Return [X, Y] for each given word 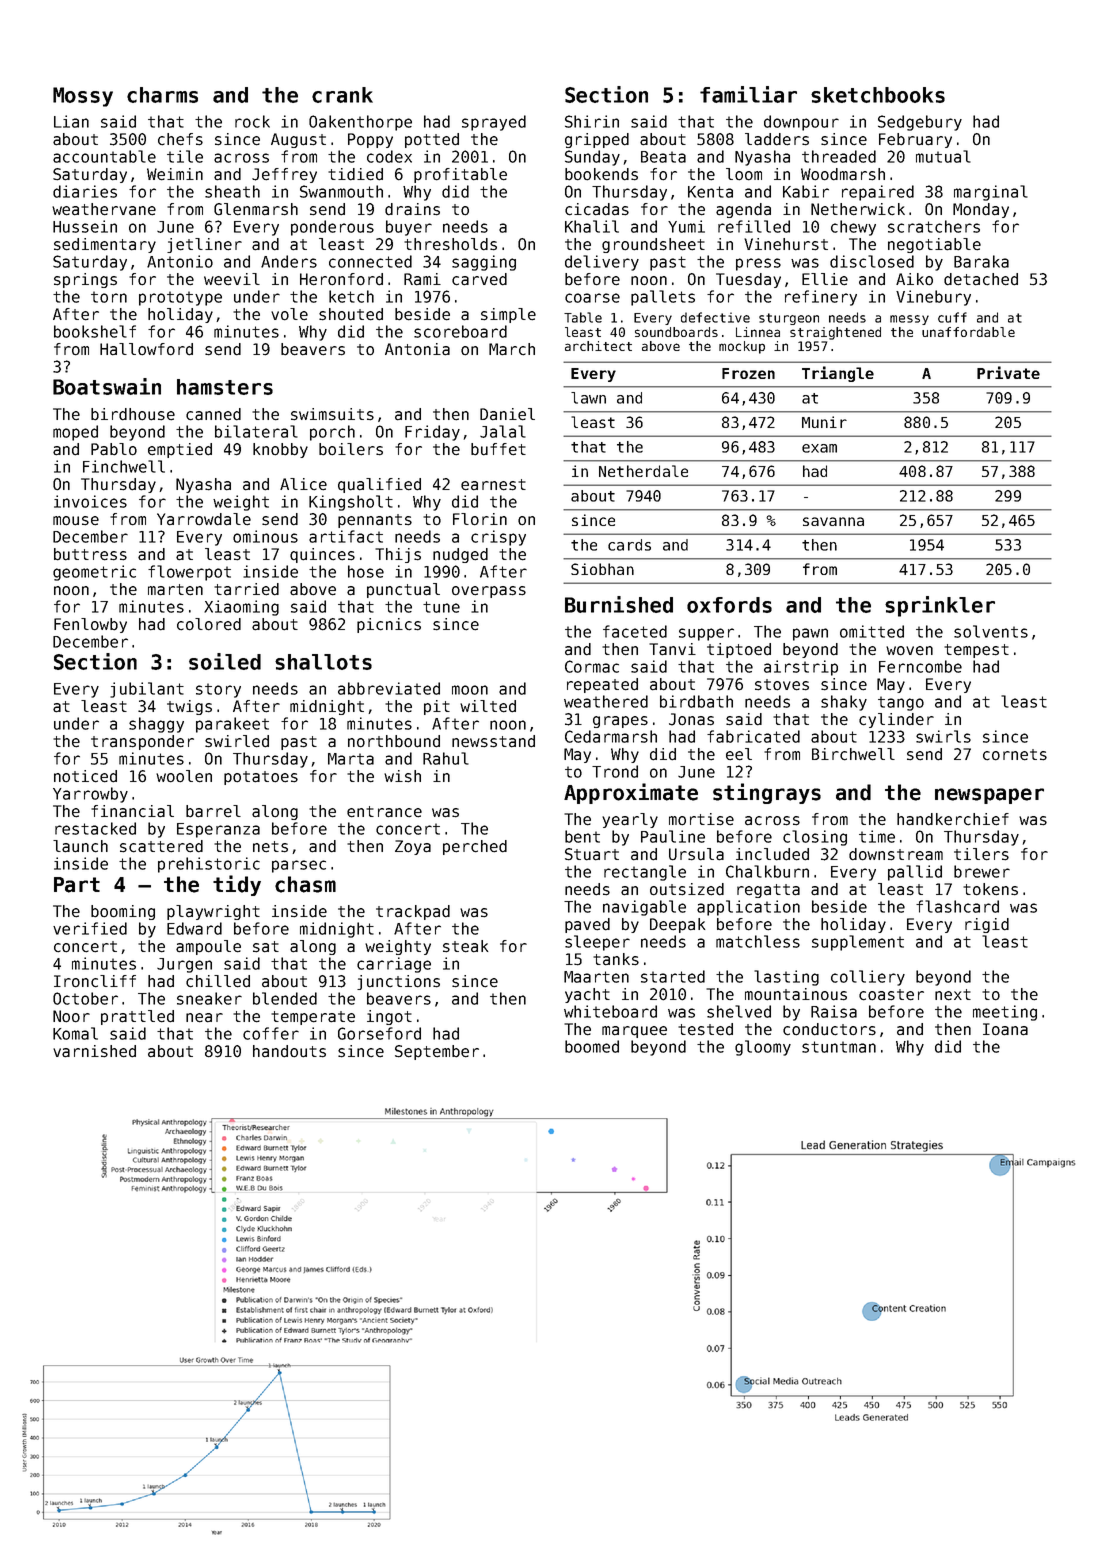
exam [819, 448]
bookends [601, 174]
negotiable [934, 245]
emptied [180, 450]
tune [441, 607]
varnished [94, 1051]
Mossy [83, 97]
